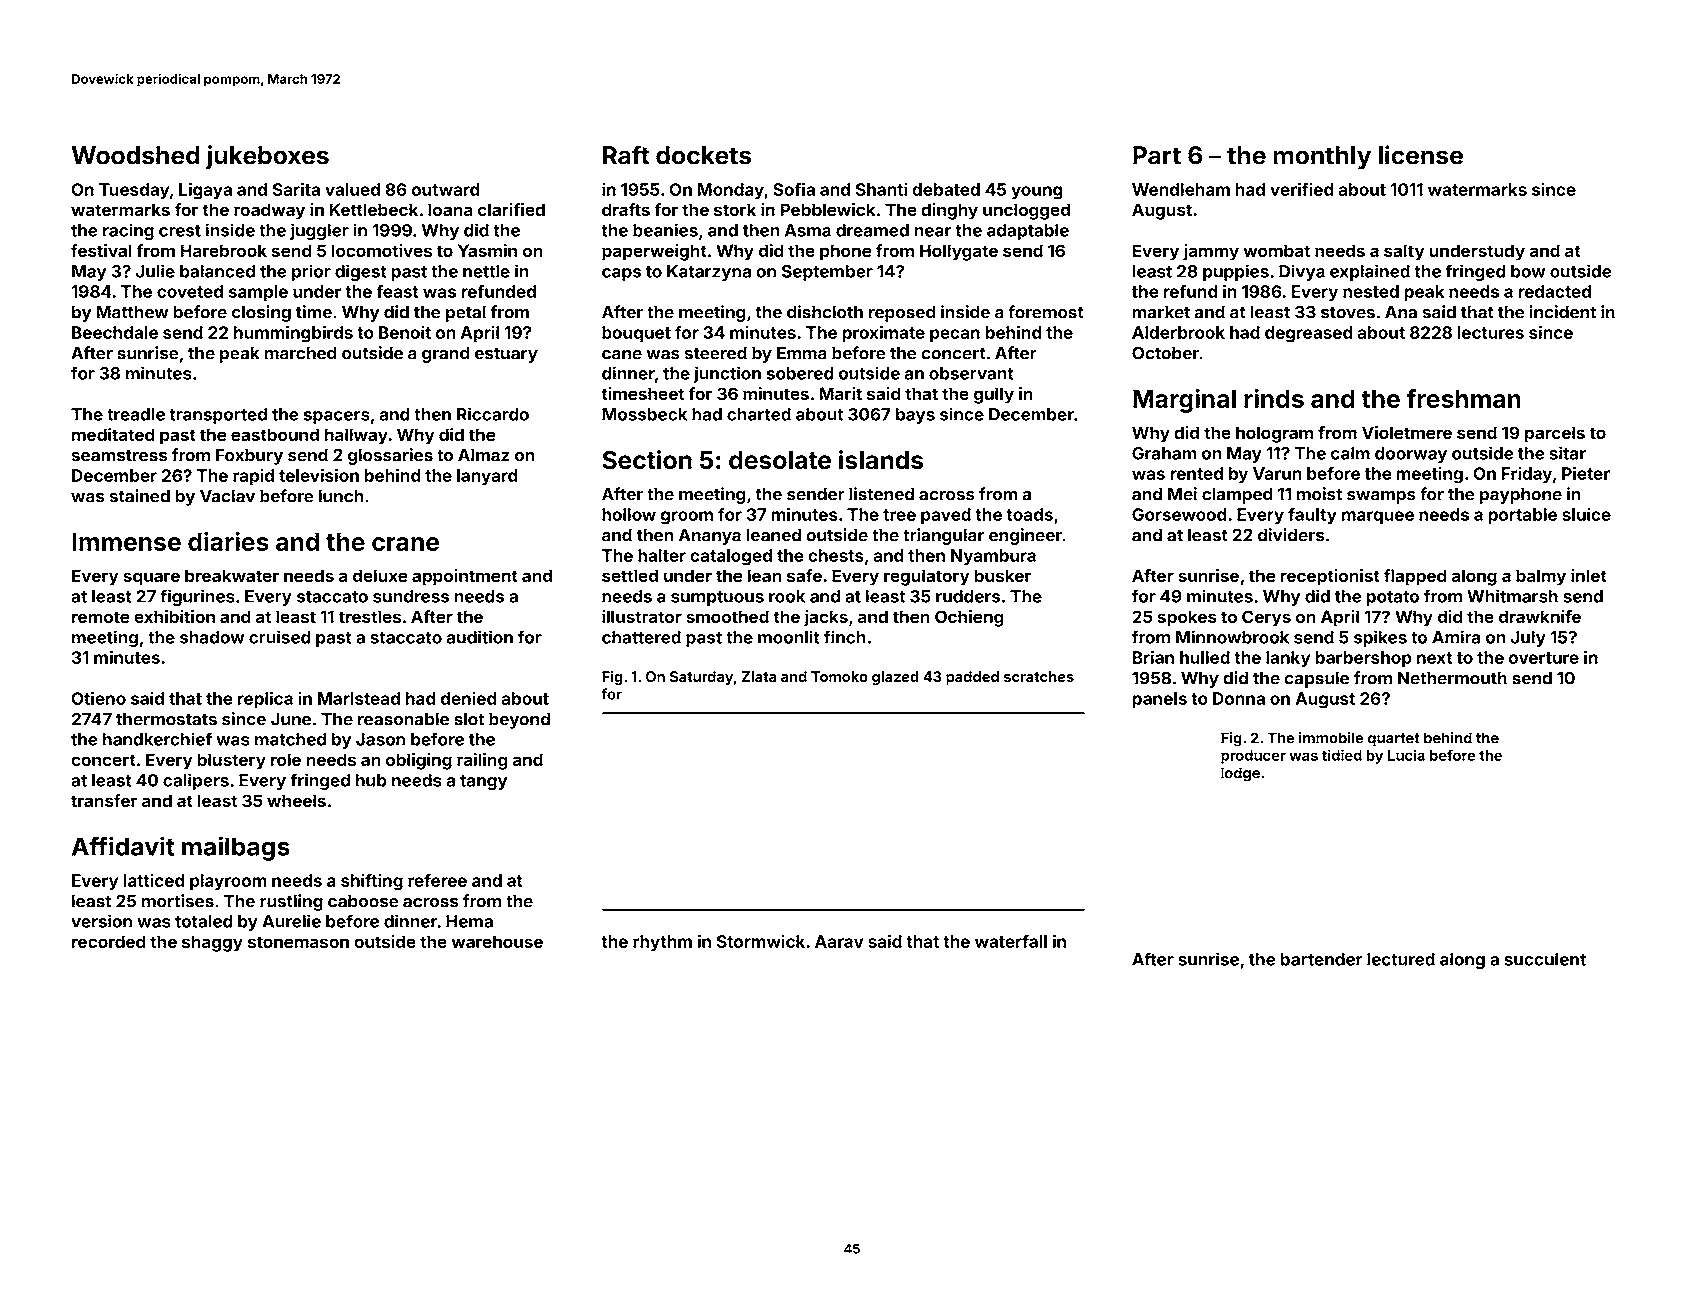  I want to click on shaggy, so click(212, 943).
